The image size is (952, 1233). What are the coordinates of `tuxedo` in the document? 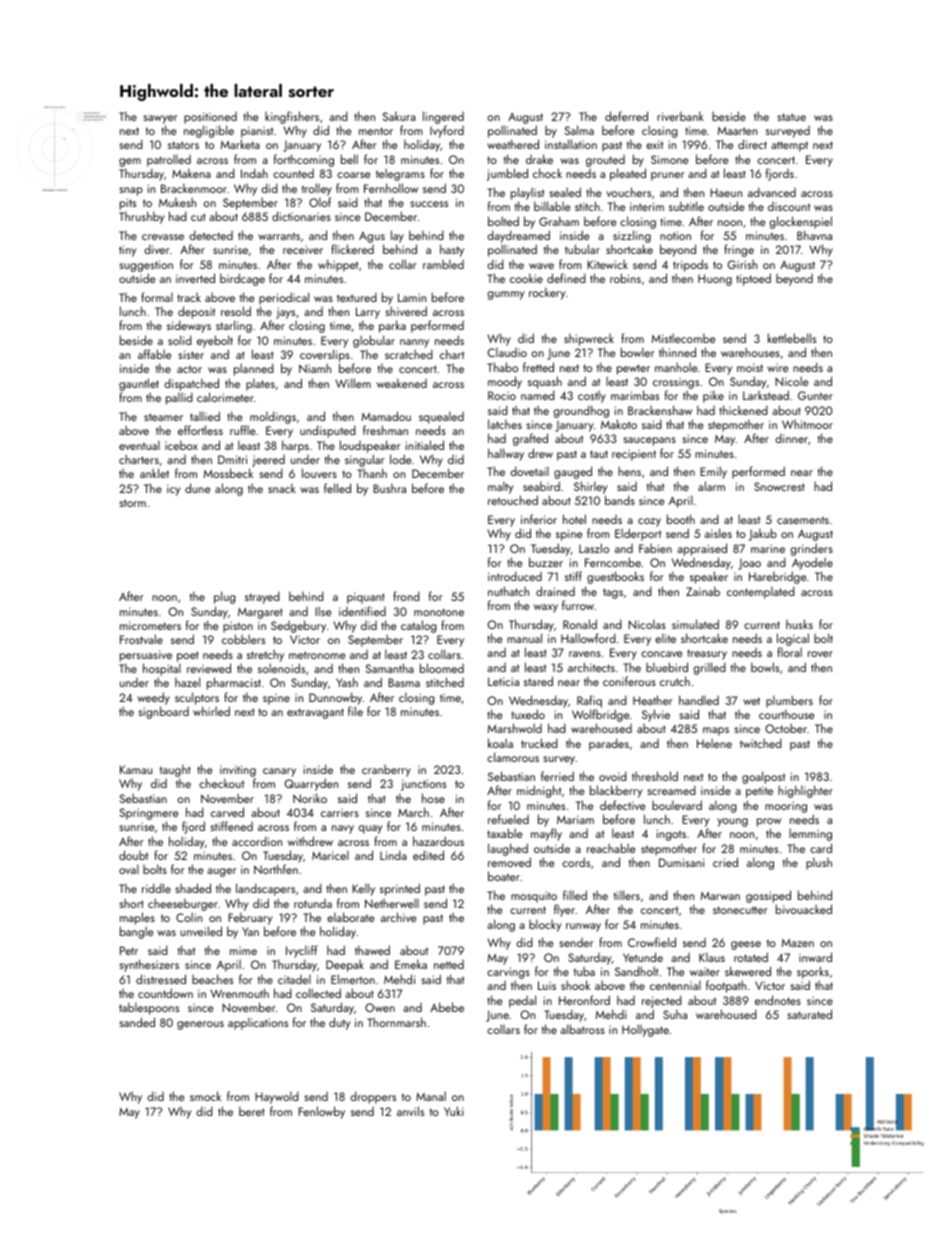 It's located at (528, 714).
